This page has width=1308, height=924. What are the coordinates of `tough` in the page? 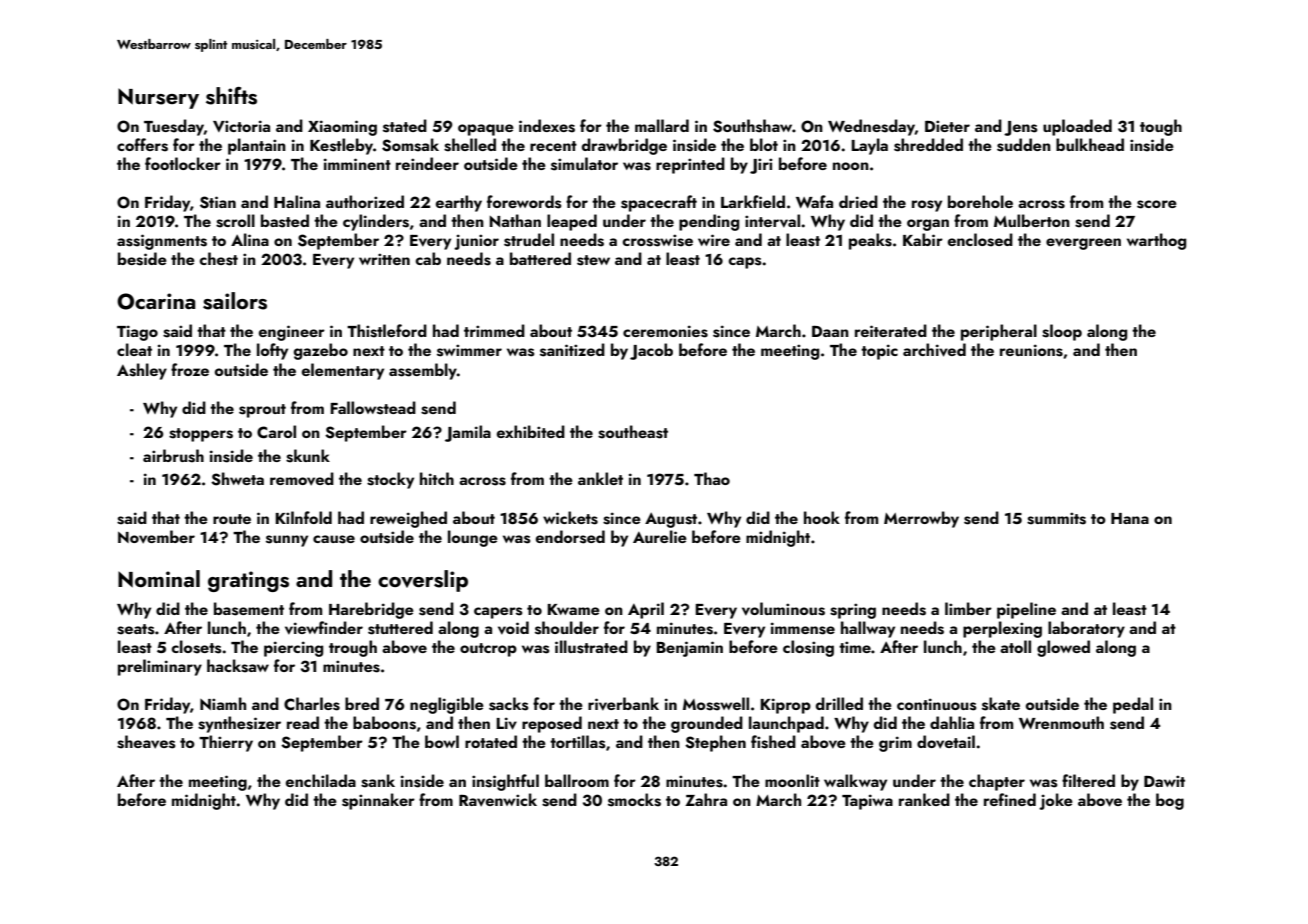 It's located at (1161, 127).
